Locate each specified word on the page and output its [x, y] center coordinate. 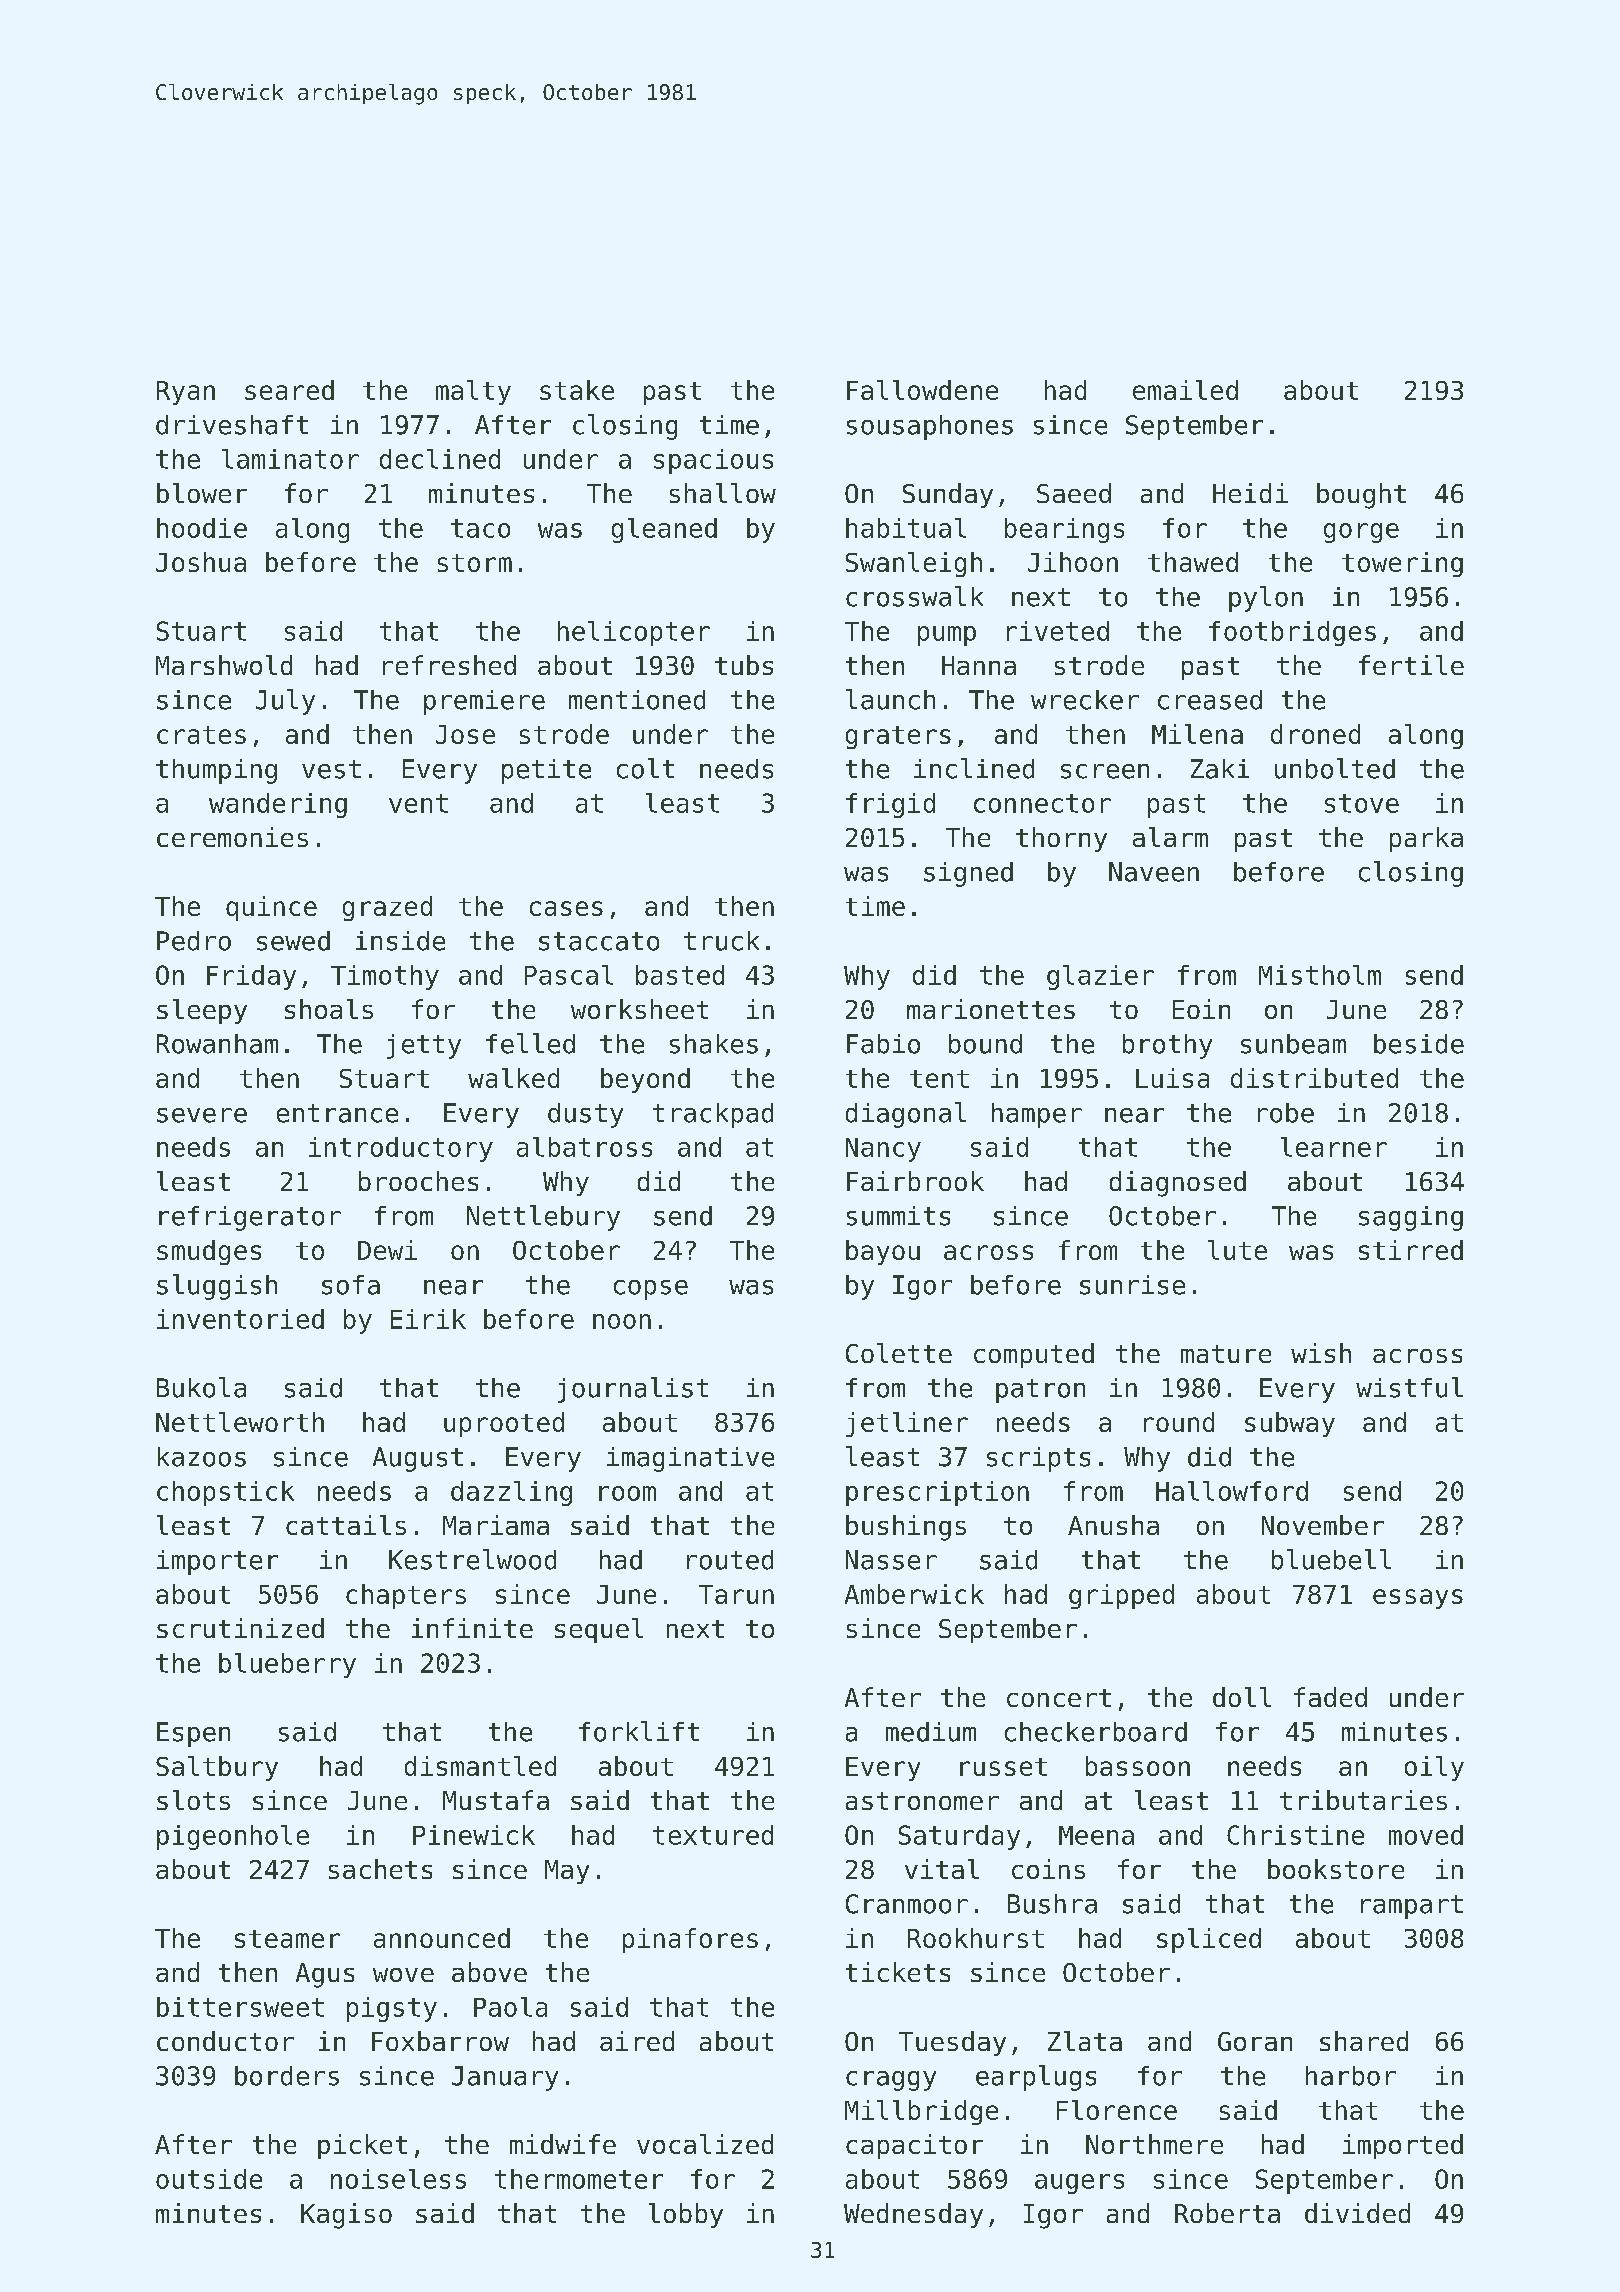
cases [566, 908]
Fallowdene [922, 390]
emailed [1185, 390]
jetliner [907, 1424]
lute [1237, 1250]
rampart [1412, 1907]
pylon [1266, 599]
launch [890, 699]
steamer [287, 1939]
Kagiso [346, 2216]
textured [713, 1835]
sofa [351, 1285]
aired [637, 2041]
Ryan [186, 393]
